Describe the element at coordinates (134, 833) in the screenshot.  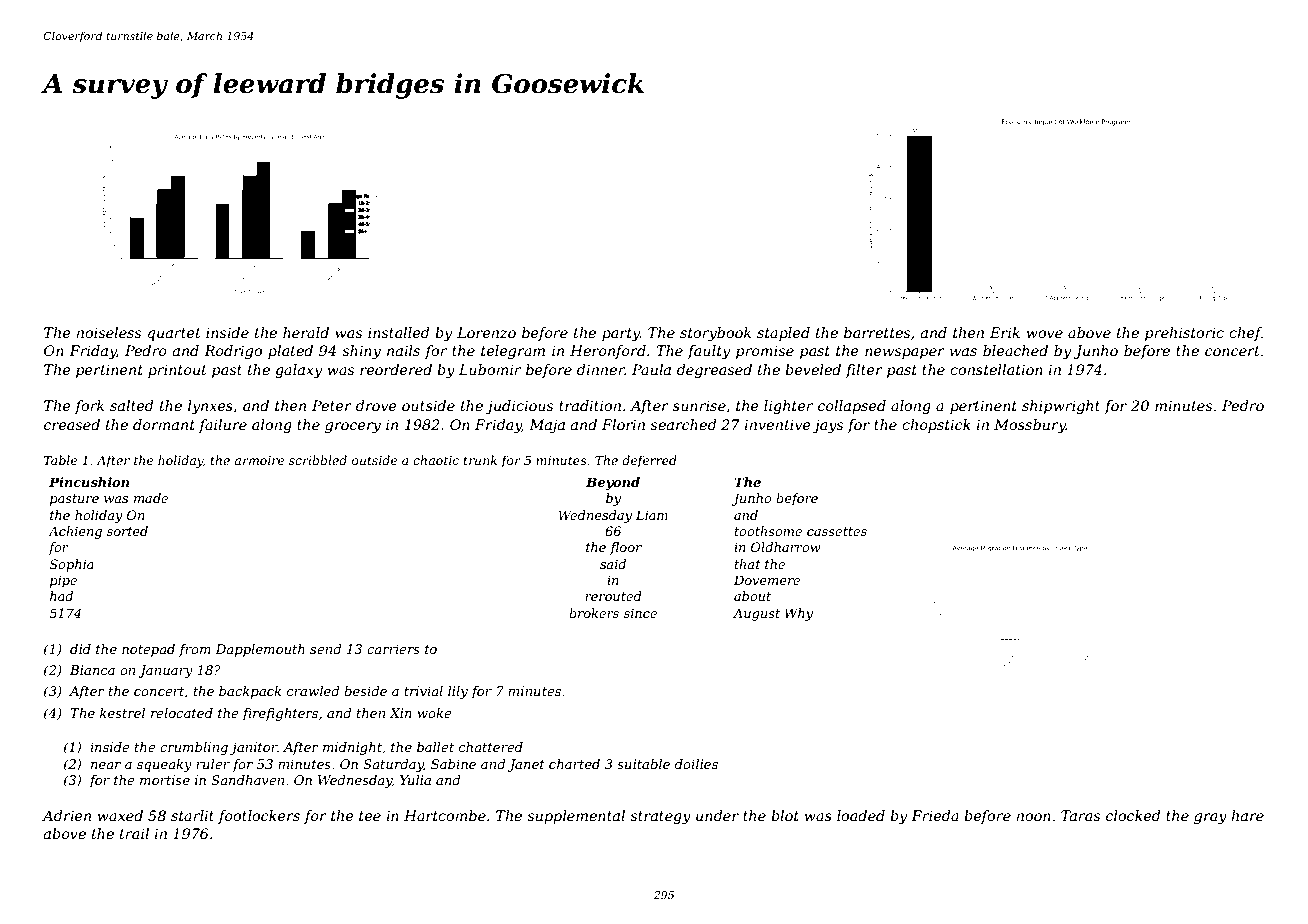
I see `trail` at that location.
